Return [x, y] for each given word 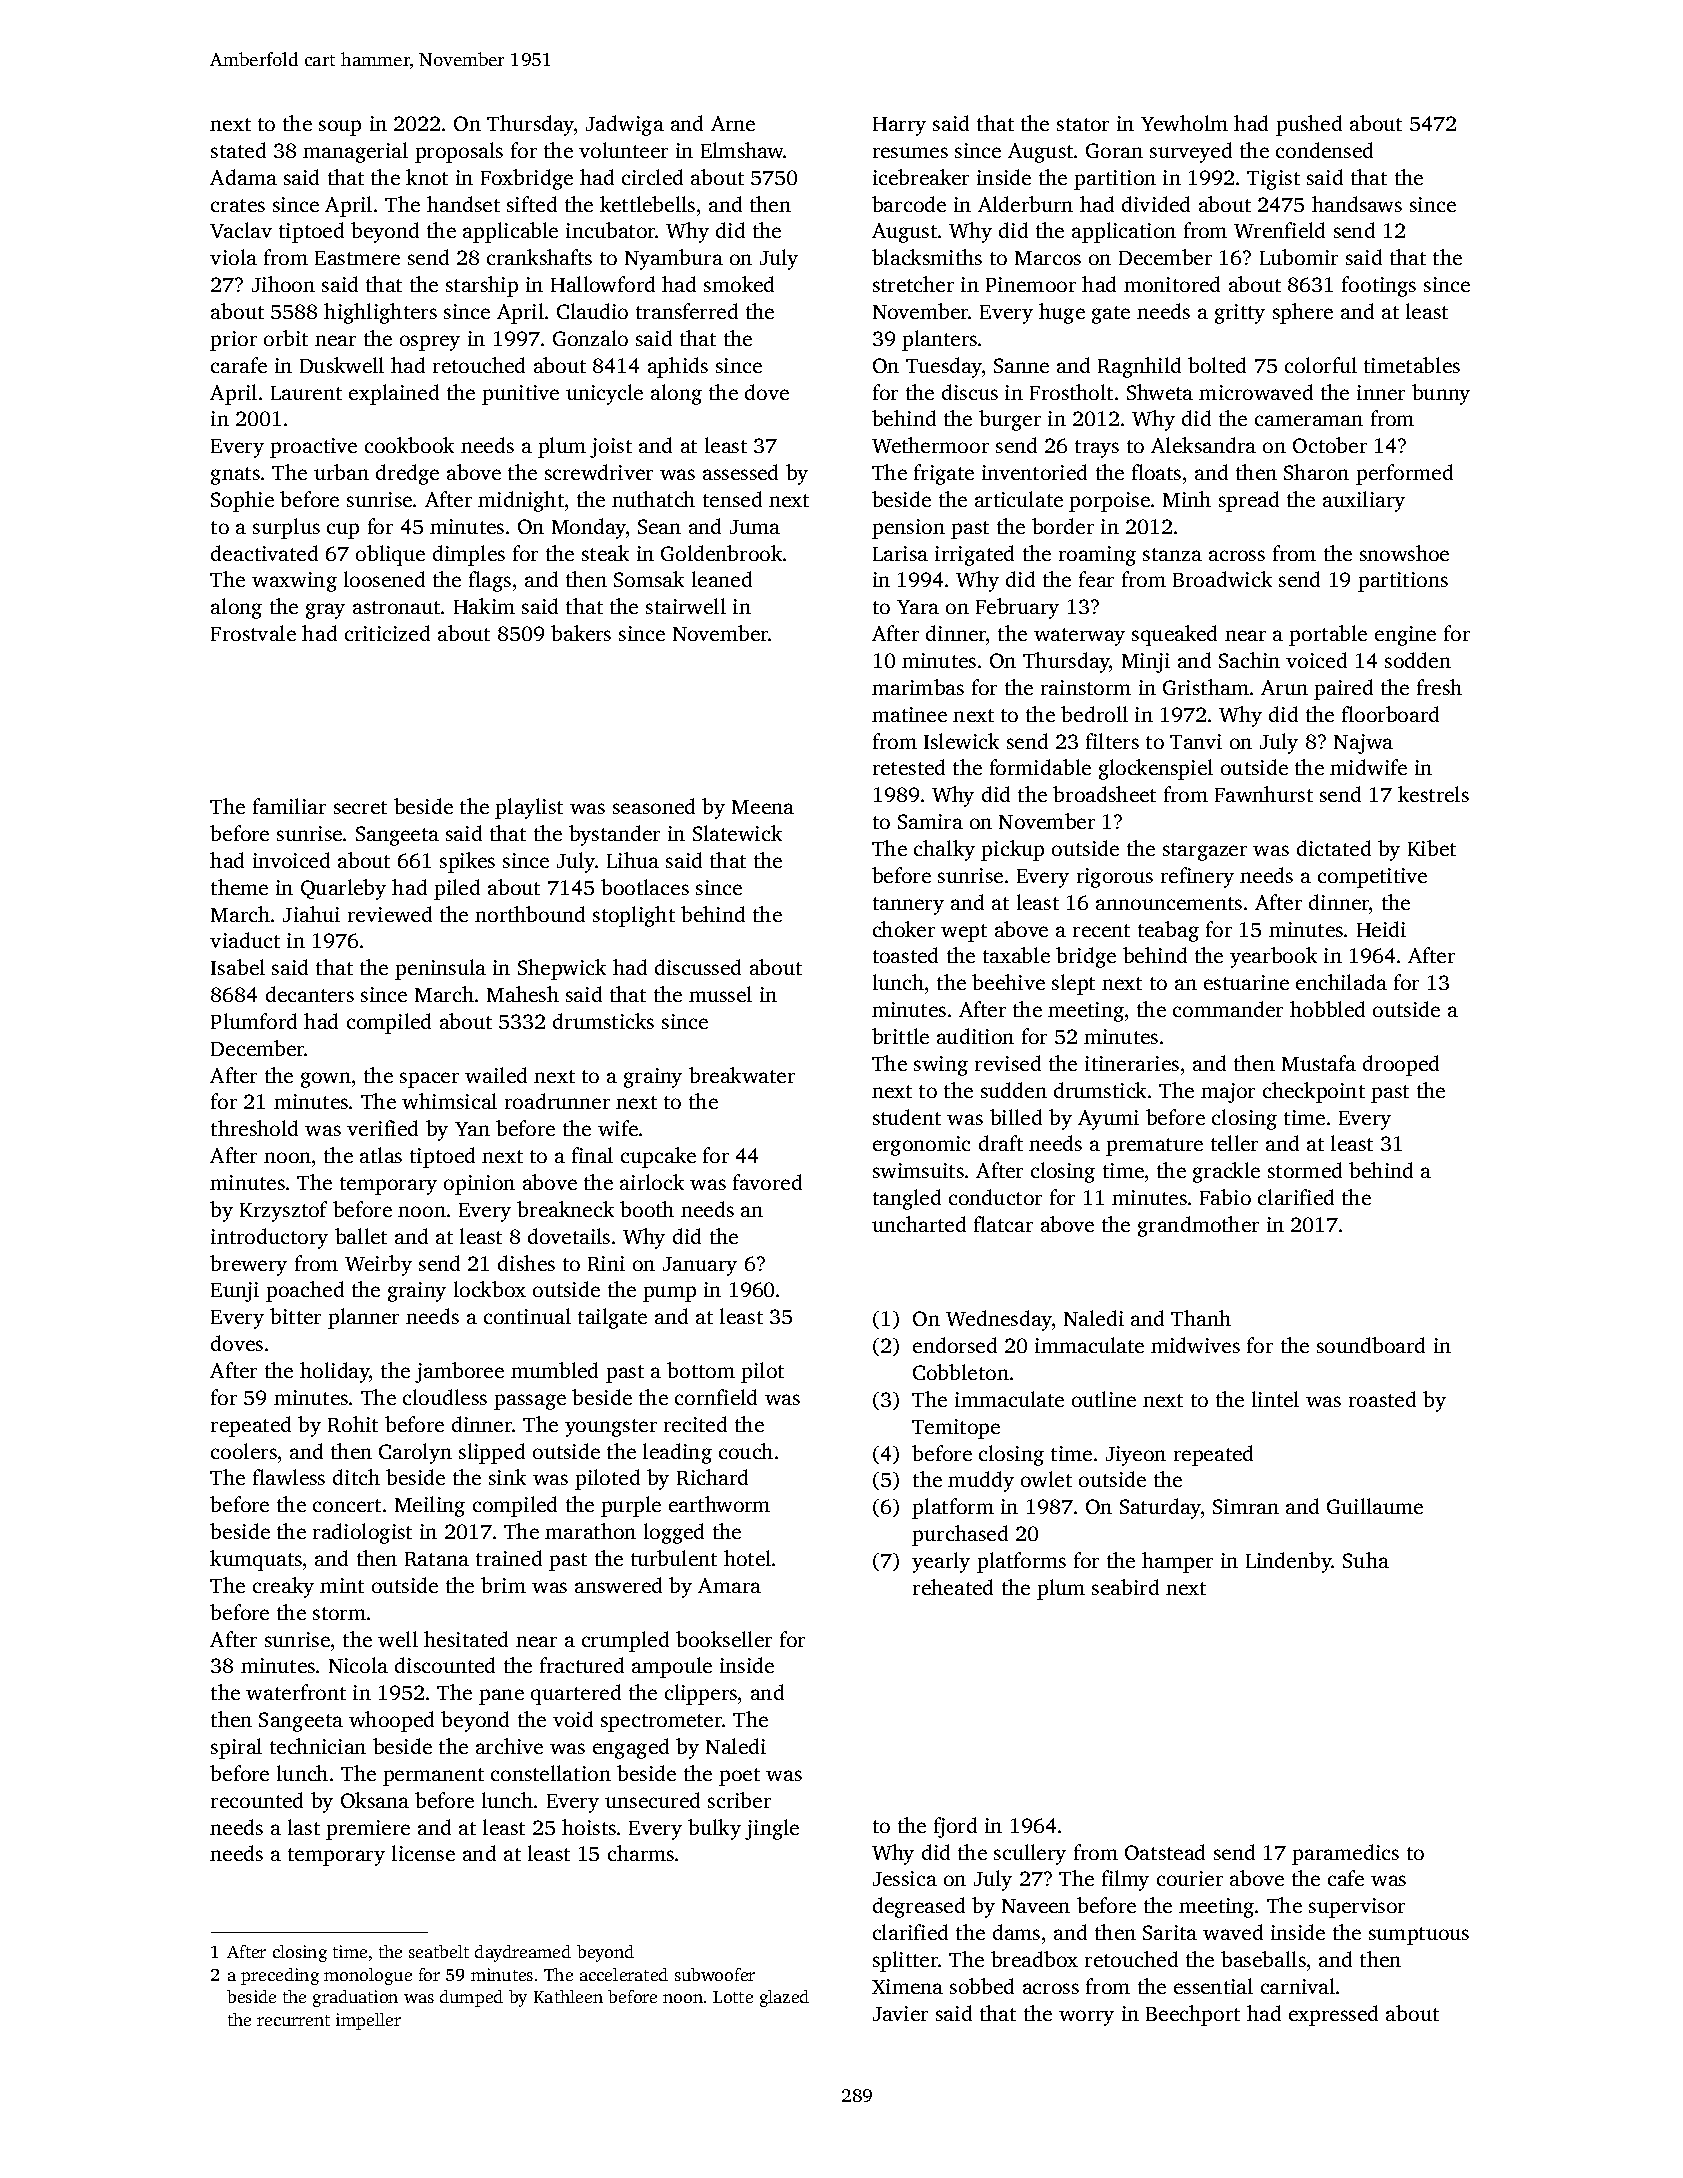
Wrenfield [1279, 230]
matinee [909, 714]
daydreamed [523, 1953]
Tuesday [944, 367]
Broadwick [1222, 579]
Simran [1246, 1506]
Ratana [437, 1559]
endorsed [955, 1345]
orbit [286, 338]
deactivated [264, 553]
